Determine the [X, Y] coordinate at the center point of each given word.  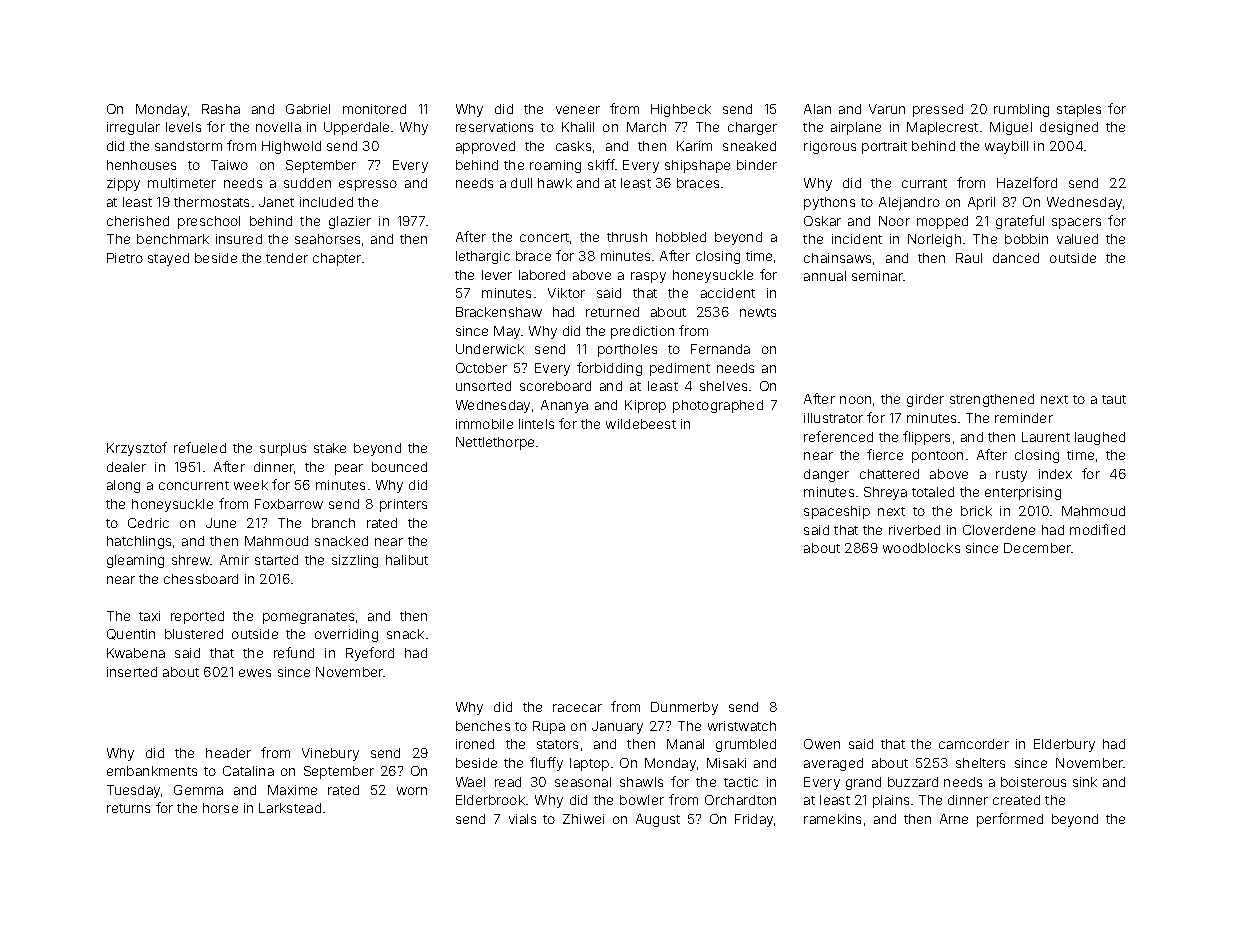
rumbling [1021, 110]
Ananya [564, 406]
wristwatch [742, 726]
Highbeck [681, 110]
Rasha [221, 109]
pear [349, 469]
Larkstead [290, 808]
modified [1097, 529]
